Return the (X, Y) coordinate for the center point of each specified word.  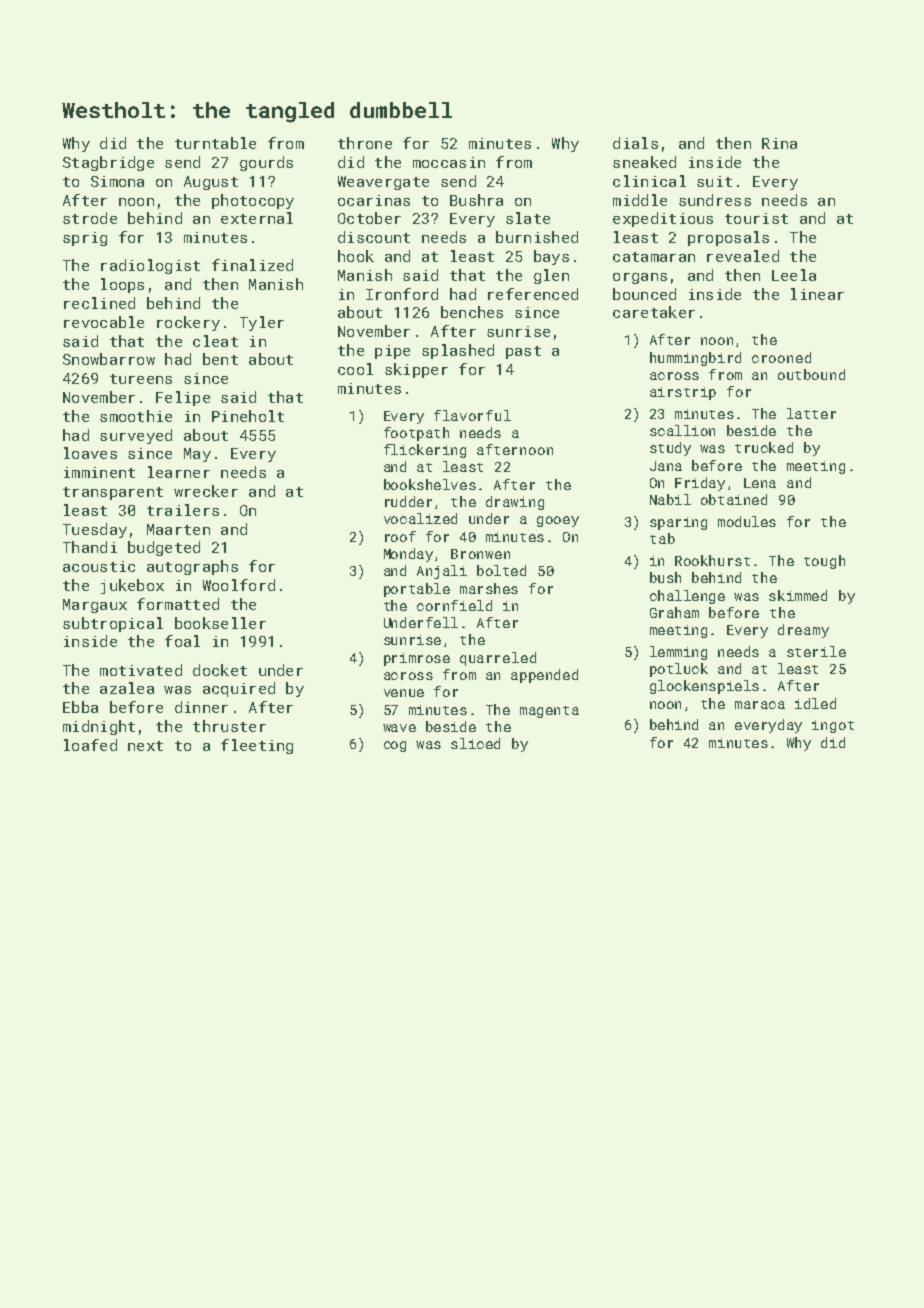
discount (374, 237)
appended (544, 676)
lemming (678, 653)
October (369, 218)
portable (417, 590)
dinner (201, 707)
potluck (679, 670)
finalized (252, 265)
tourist (756, 218)
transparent (113, 493)
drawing (515, 503)
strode (90, 218)
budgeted (164, 548)
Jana (666, 466)
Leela (794, 275)
